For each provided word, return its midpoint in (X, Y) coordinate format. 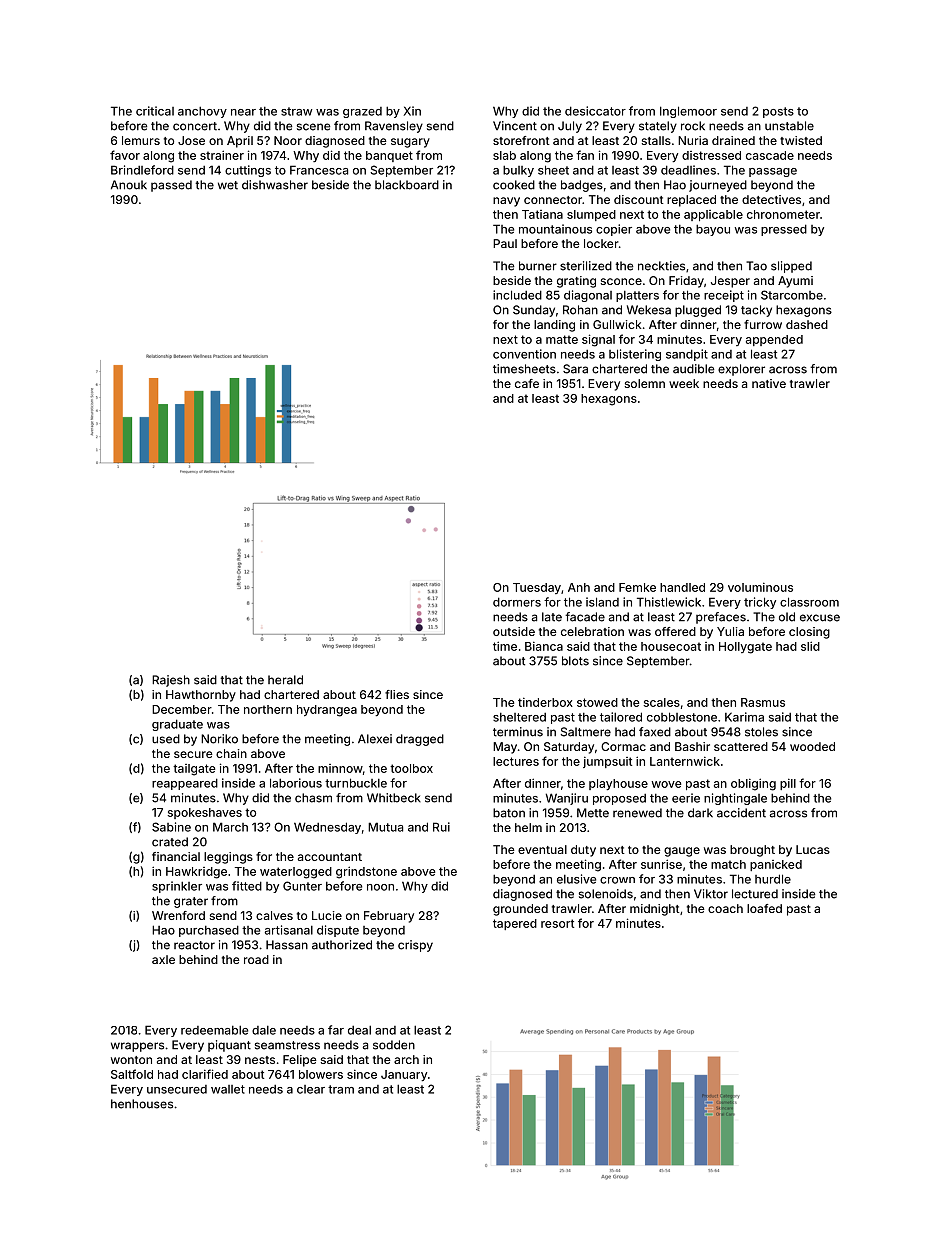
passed (171, 186)
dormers (517, 602)
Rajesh (171, 681)
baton (509, 813)
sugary (410, 143)
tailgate (194, 770)
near (243, 112)
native (769, 383)
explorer (741, 370)
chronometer (783, 214)
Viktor (711, 894)
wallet (228, 1089)
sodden (394, 1045)
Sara (575, 369)
